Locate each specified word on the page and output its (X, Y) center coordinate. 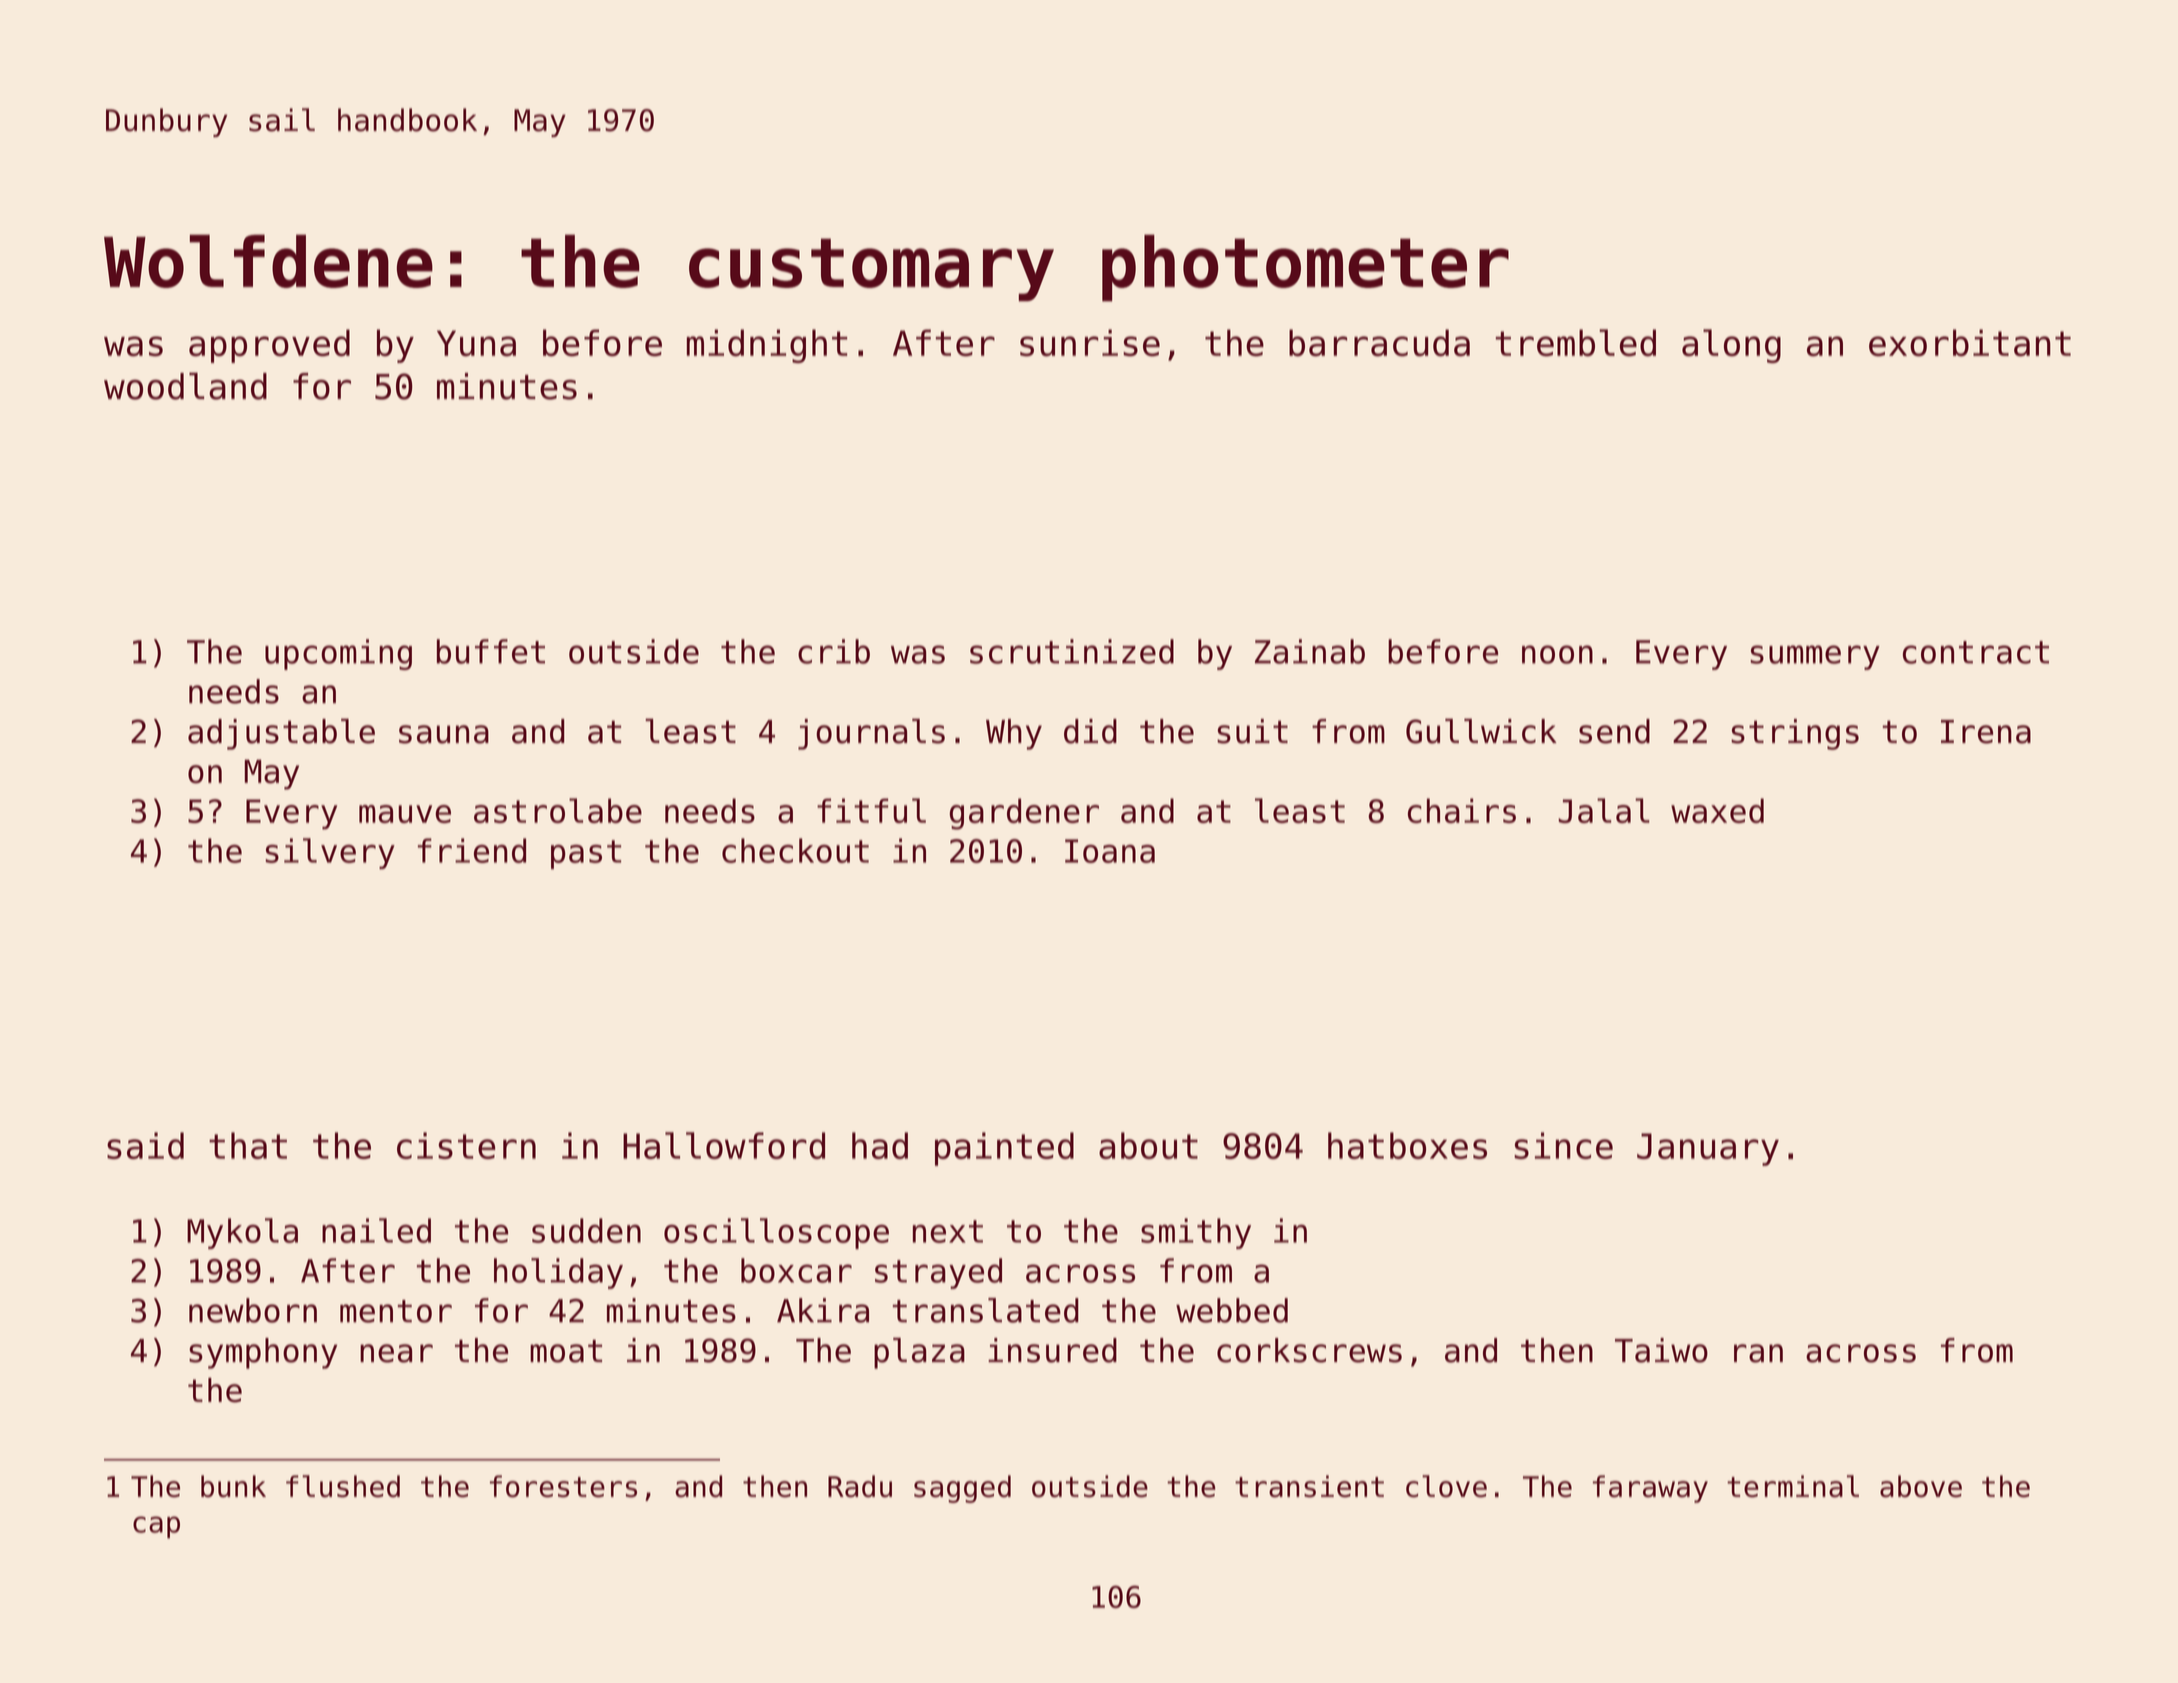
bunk (233, 1486)
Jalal (1604, 810)
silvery (330, 853)
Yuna (476, 343)
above (1921, 1486)
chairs (1462, 810)
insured (1052, 1350)
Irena (1986, 732)
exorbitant (1970, 343)
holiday (558, 1273)
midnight (767, 346)
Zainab (1310, 651)
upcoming (338, 654)
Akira (823, 1310)
